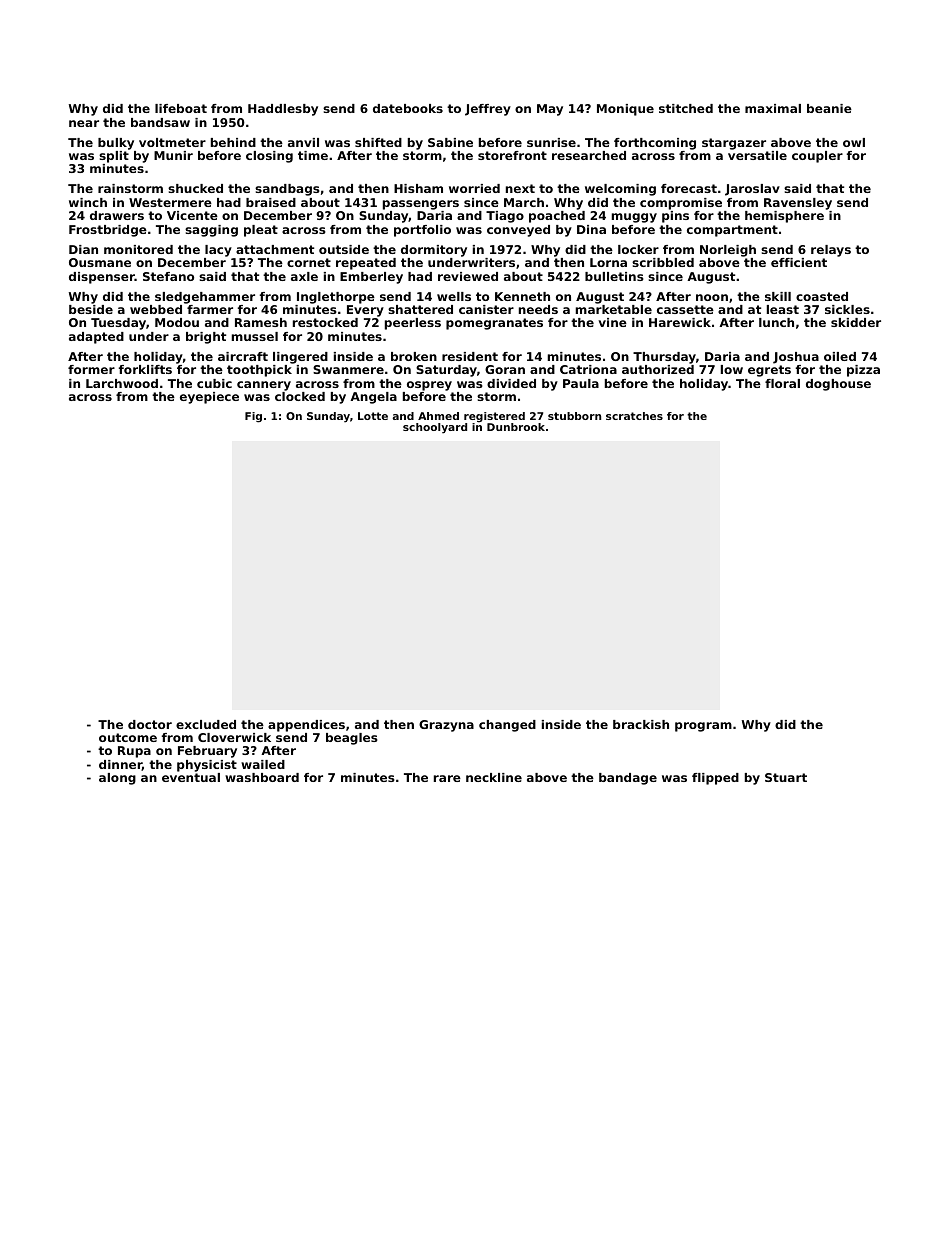  Describe the element at coordinates (206, 724) in the document. I see `excluded` at that location.
